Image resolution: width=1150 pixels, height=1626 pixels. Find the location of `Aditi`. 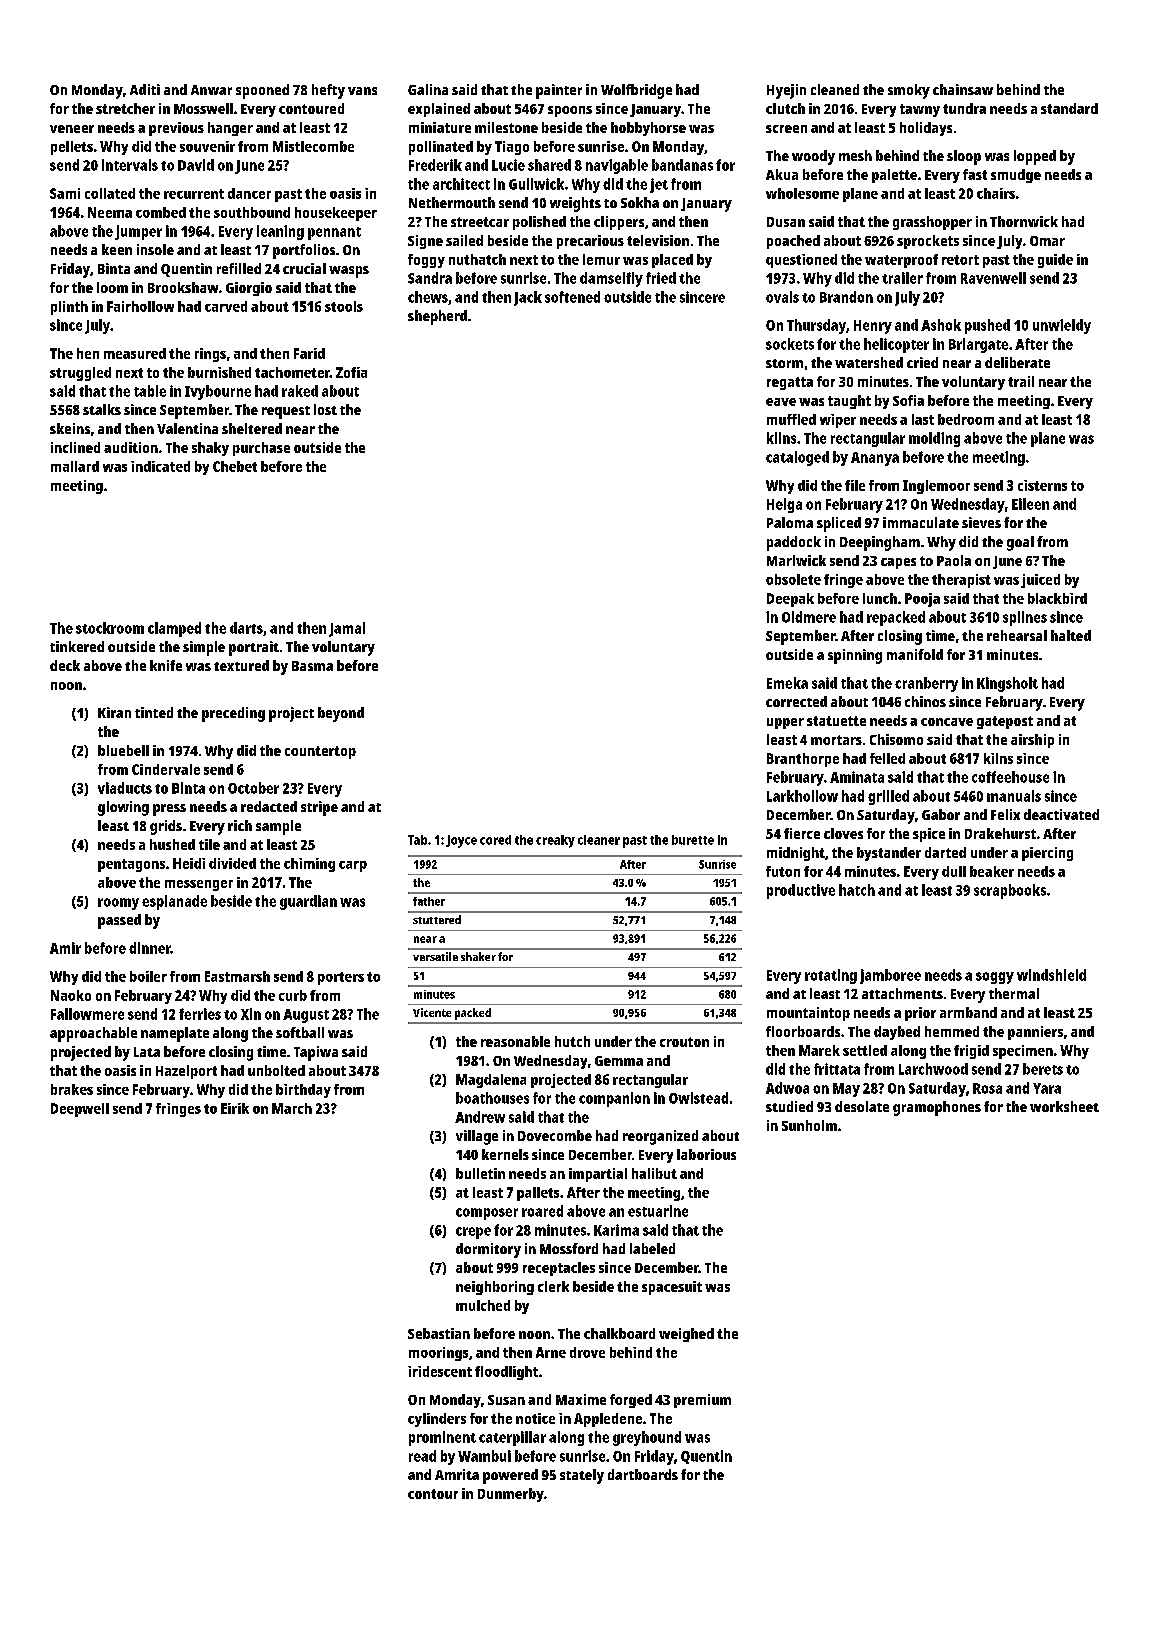

Aditi is located at coordinates (145, 89).
